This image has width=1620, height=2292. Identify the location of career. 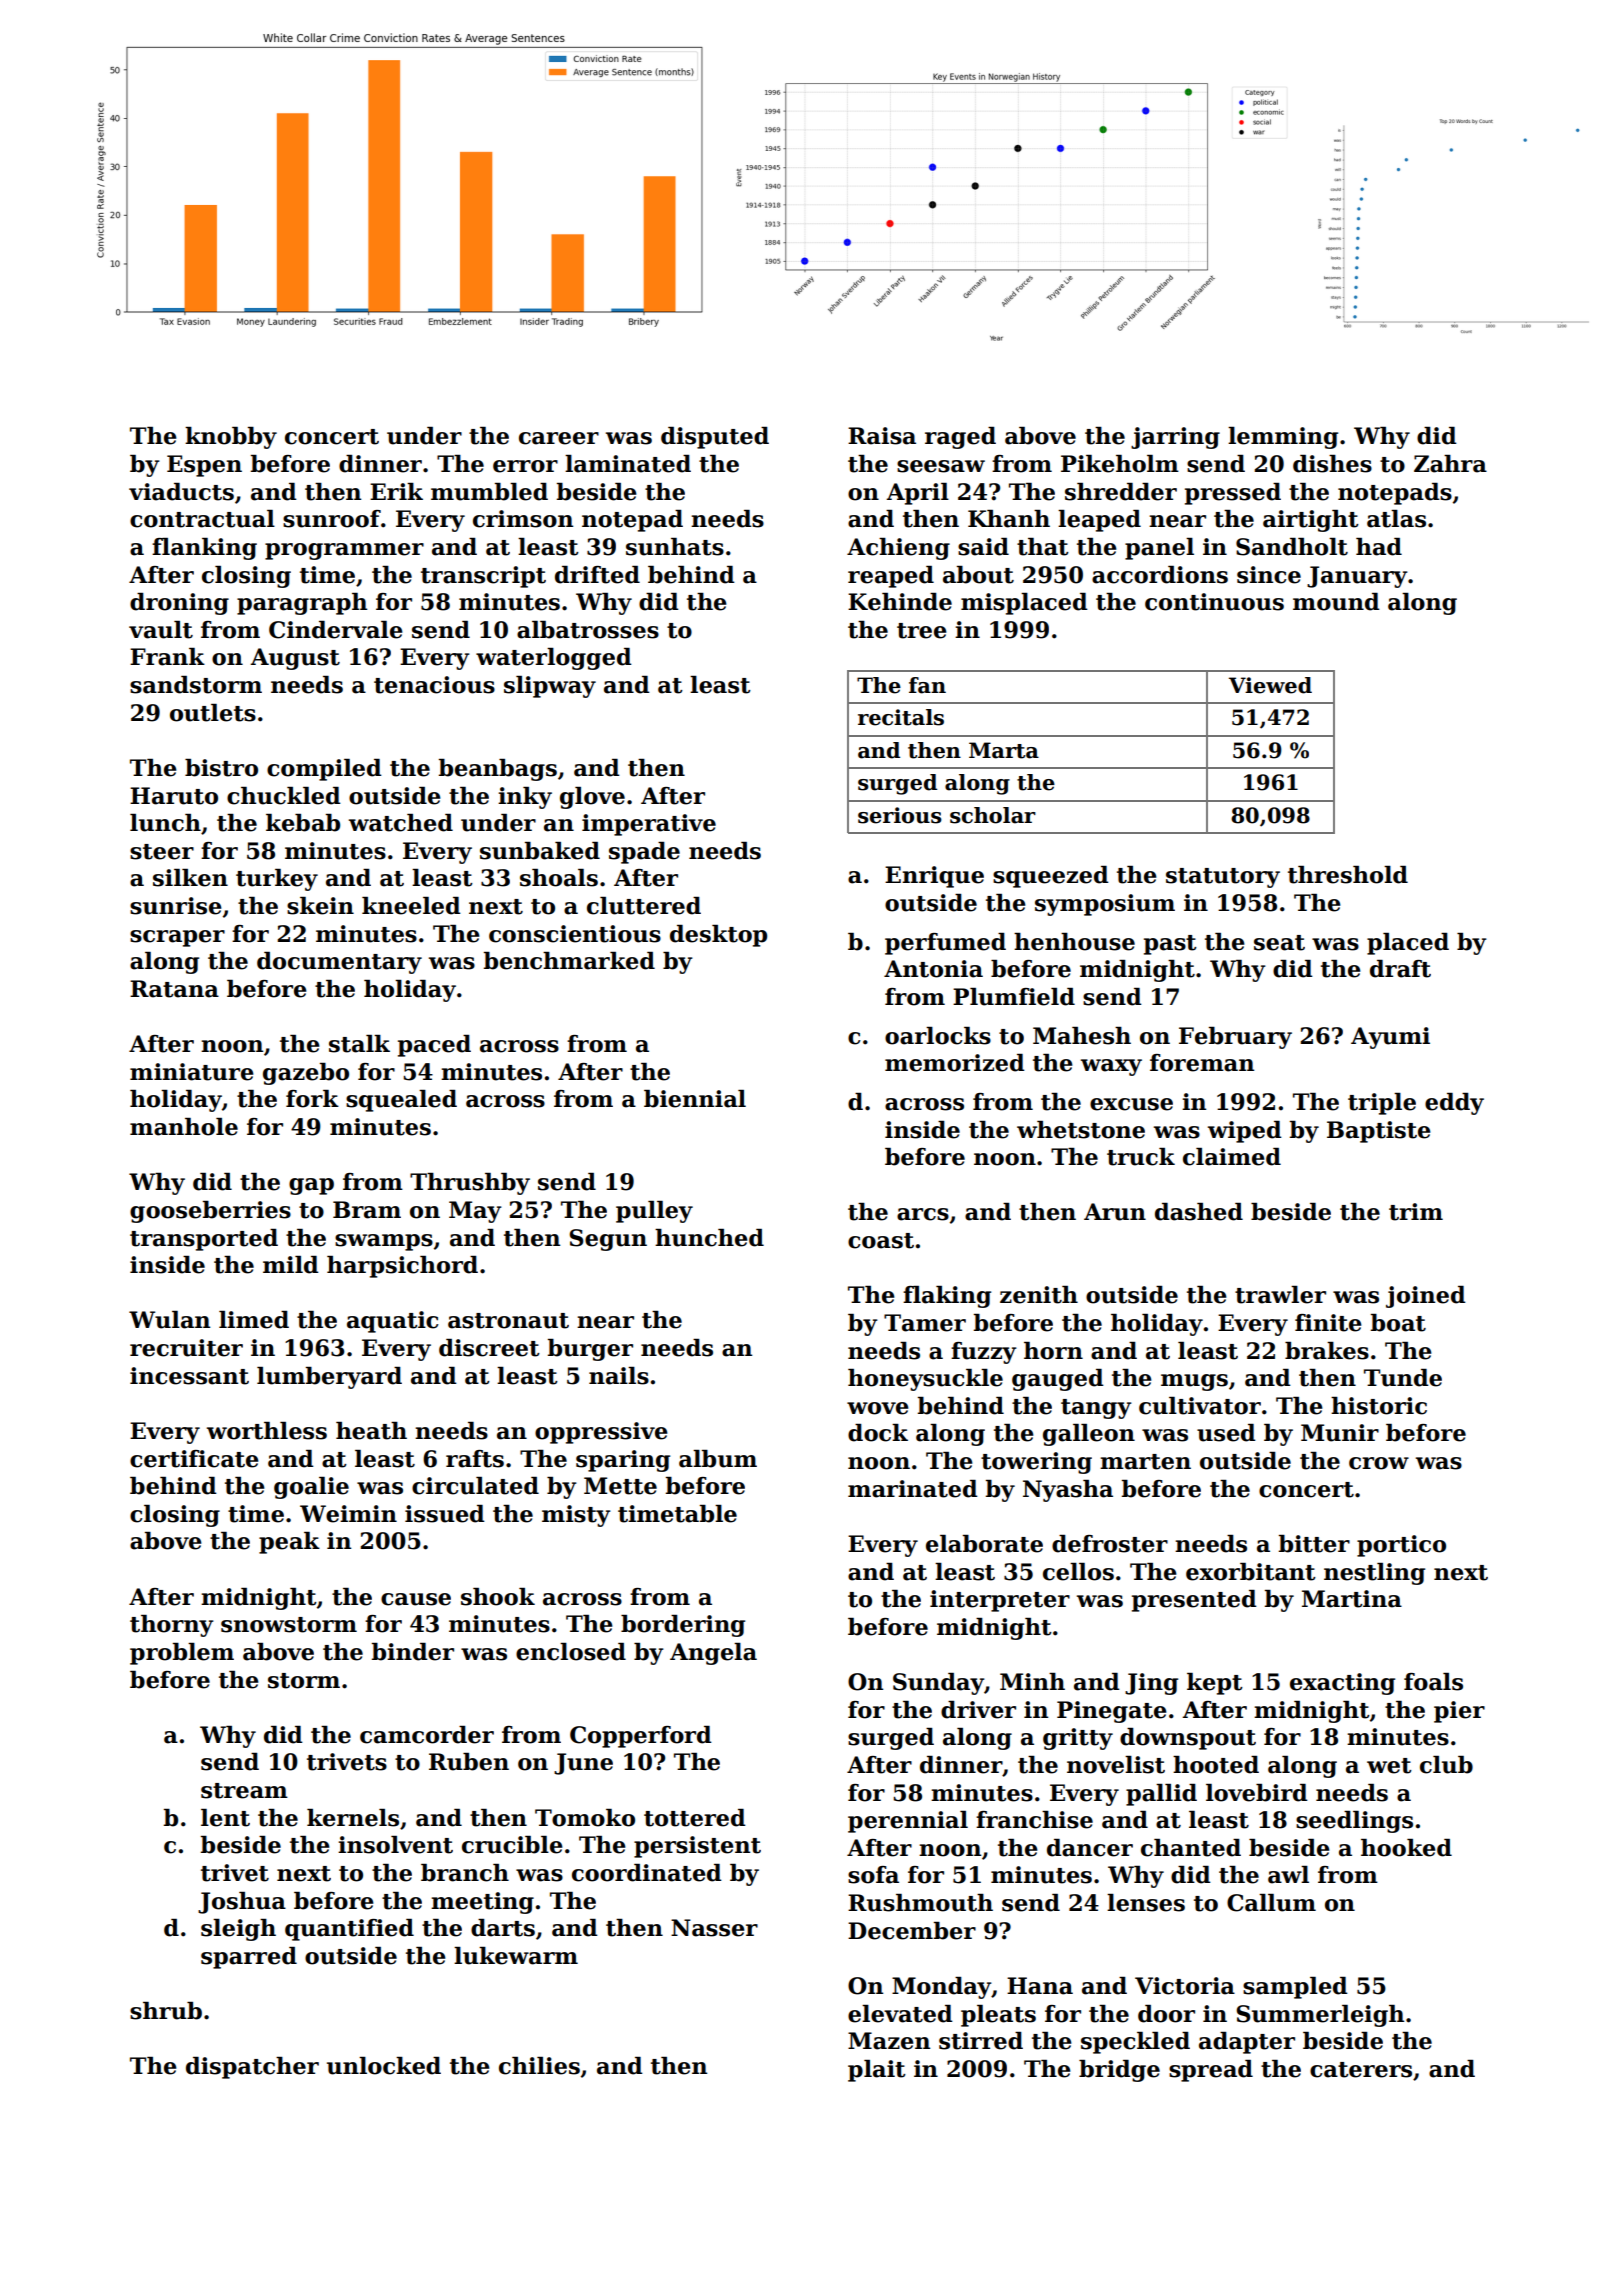
(559, 438).
